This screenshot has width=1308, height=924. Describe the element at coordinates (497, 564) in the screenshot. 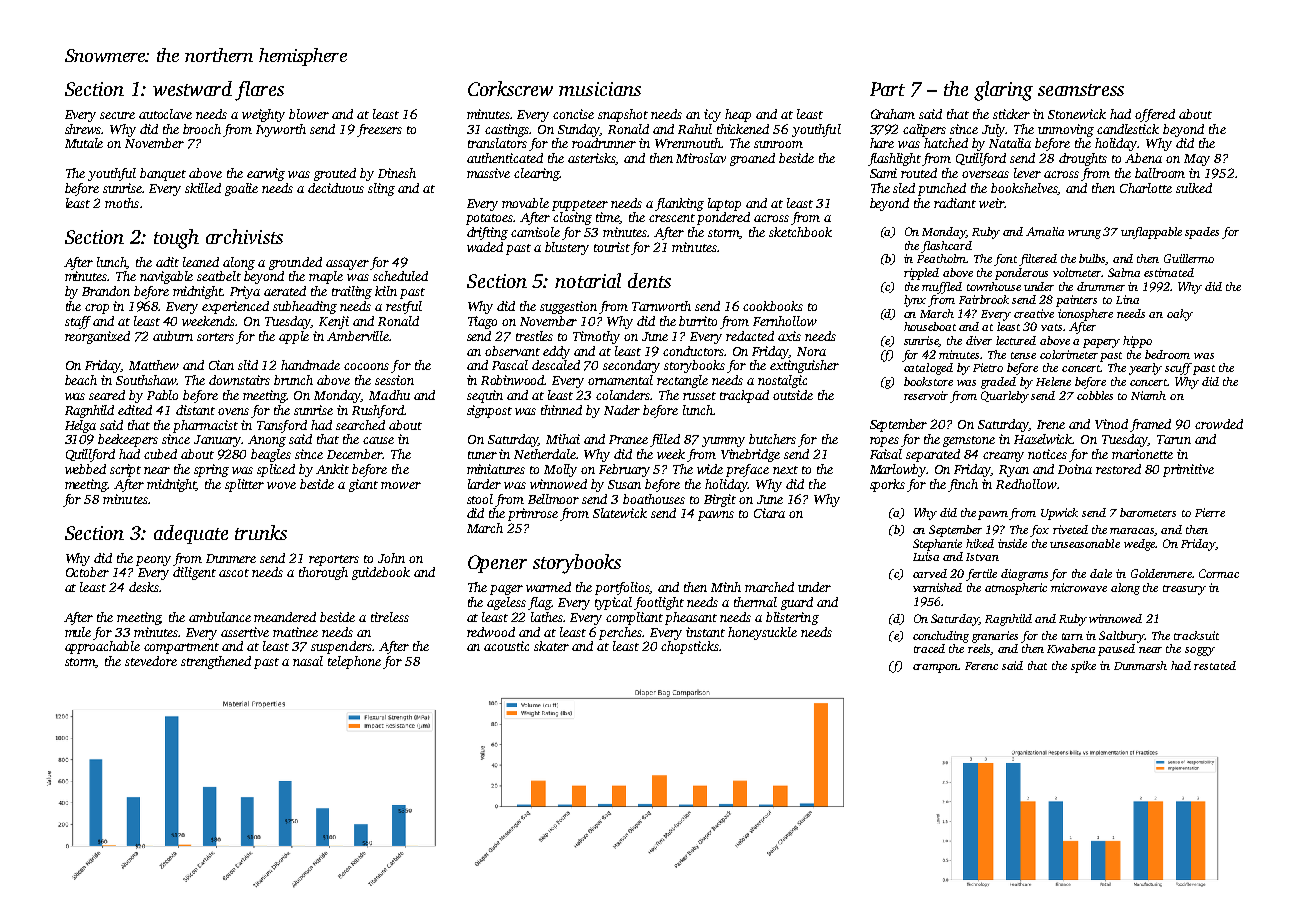

I see `Opener` at that location.
